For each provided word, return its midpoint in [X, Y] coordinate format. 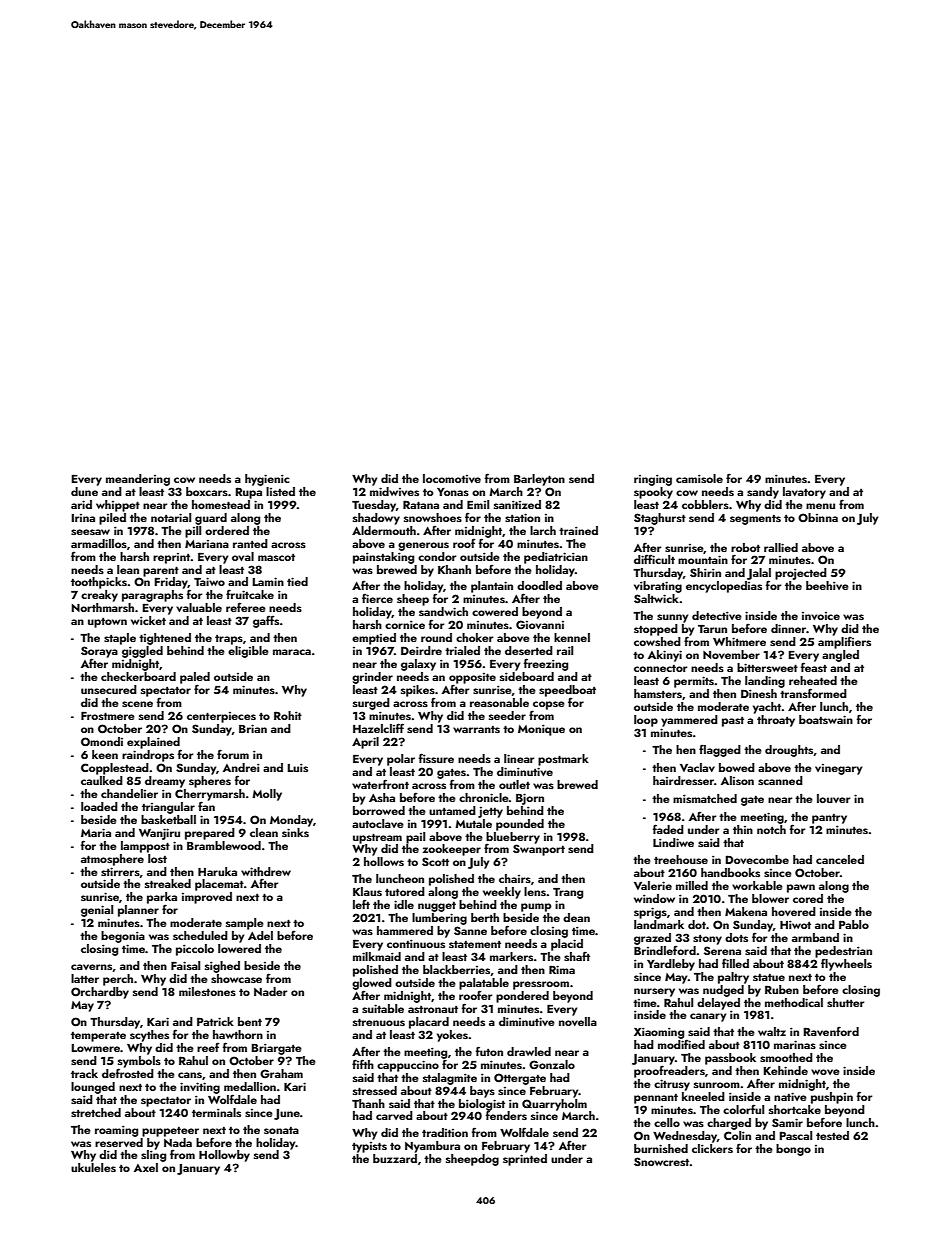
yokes [452, 1036]
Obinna [818, 517]
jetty [490, 812]
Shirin [705, 572]
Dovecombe [757, 859]
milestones [207, 991]
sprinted [525, 1160]
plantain [492, 587]
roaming [116, 1131]
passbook [730, 1059]
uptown [107, 623]
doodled [539, 585]
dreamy [165, 782]
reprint [171, 558]
